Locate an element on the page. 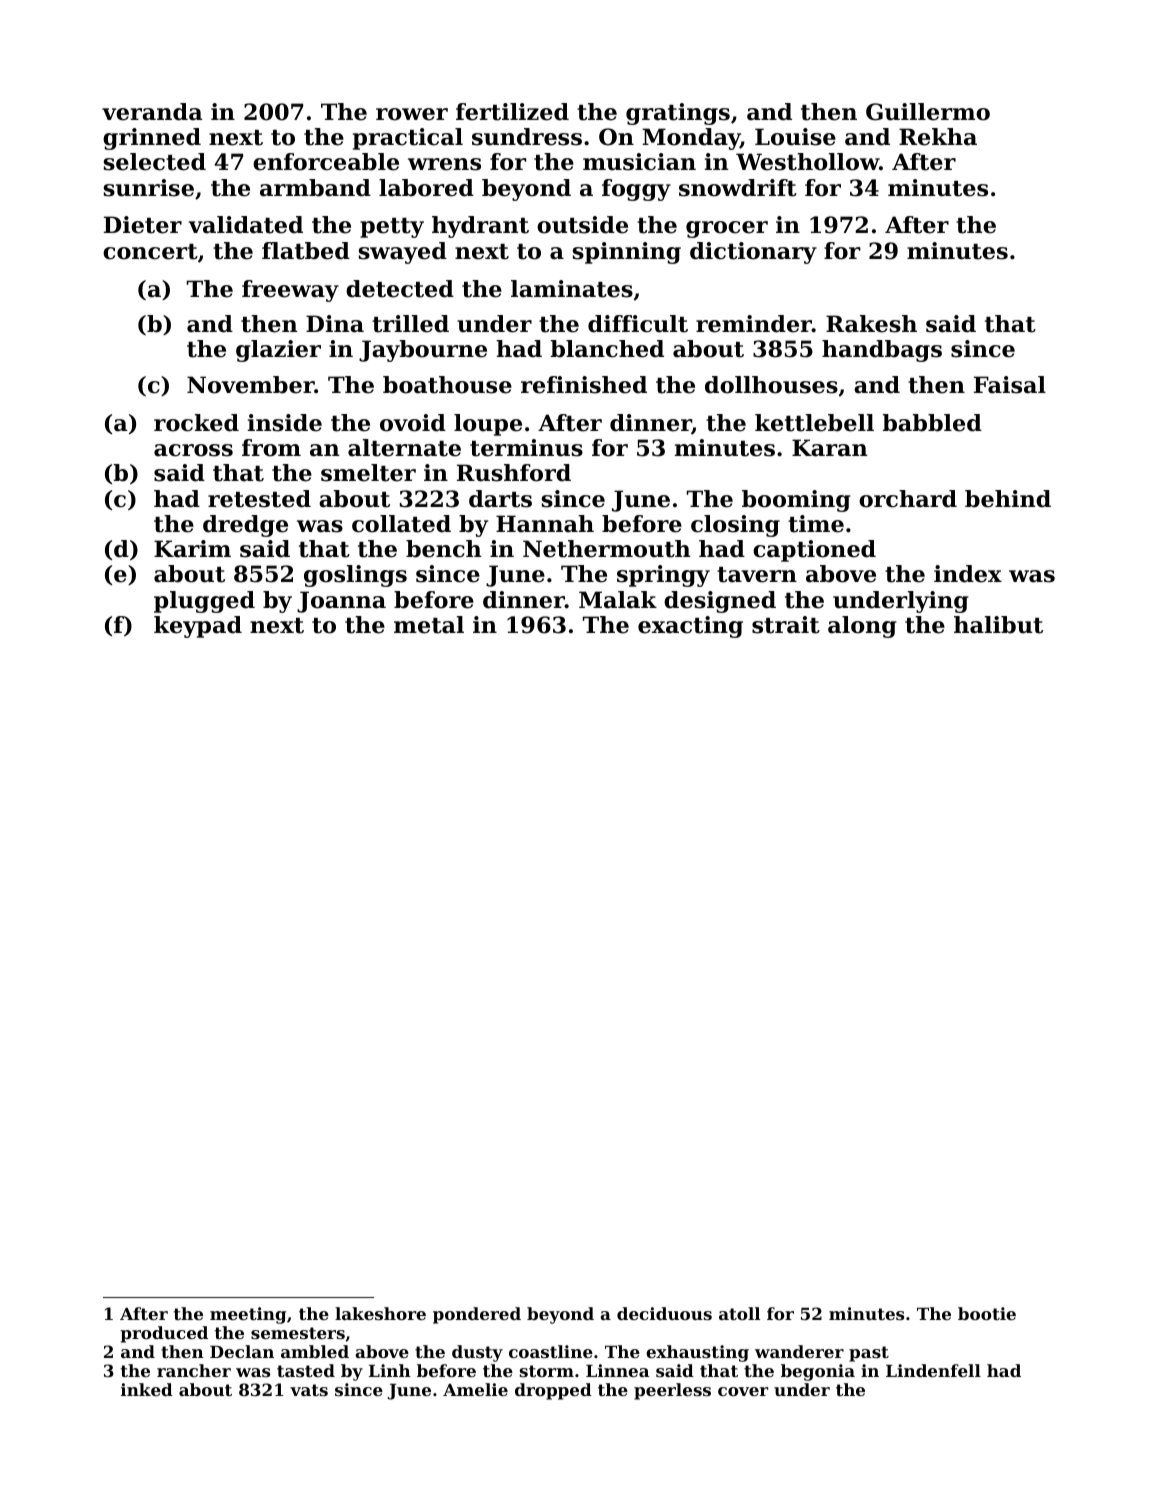  trilled is located at coordinates (410, 324).
